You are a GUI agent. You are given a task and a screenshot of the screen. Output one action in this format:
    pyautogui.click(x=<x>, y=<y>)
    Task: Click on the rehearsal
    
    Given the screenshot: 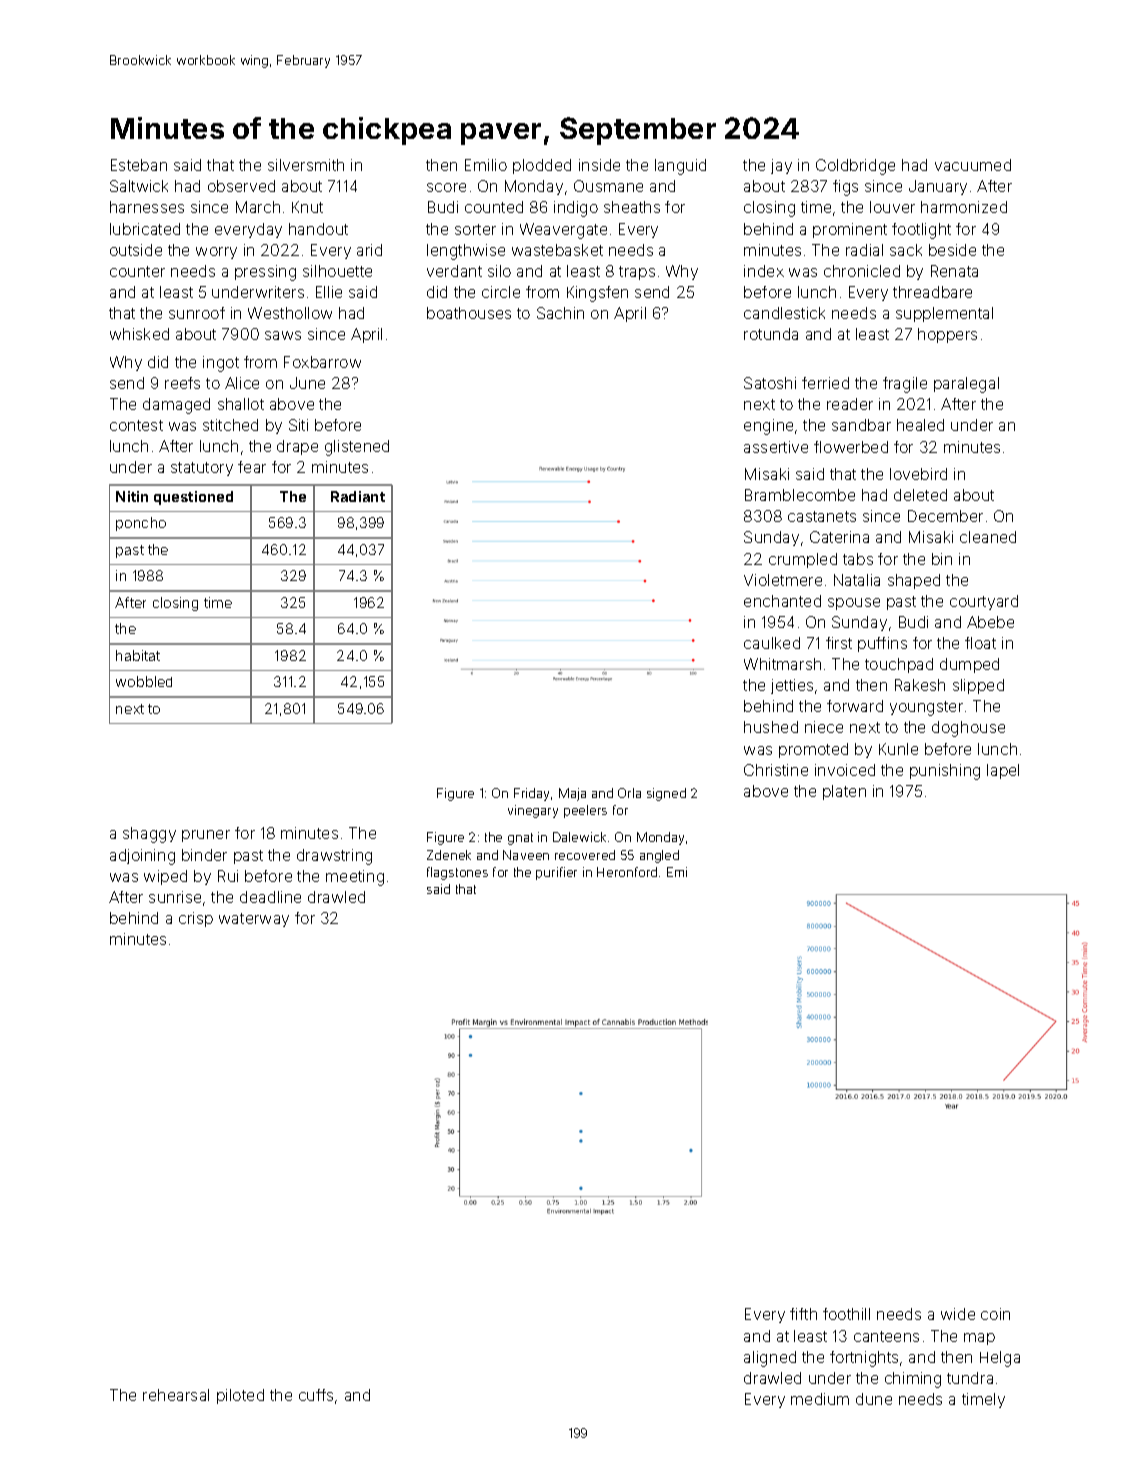 What is the action you would take?
    pyautogui.click(x=176, y=1395)
